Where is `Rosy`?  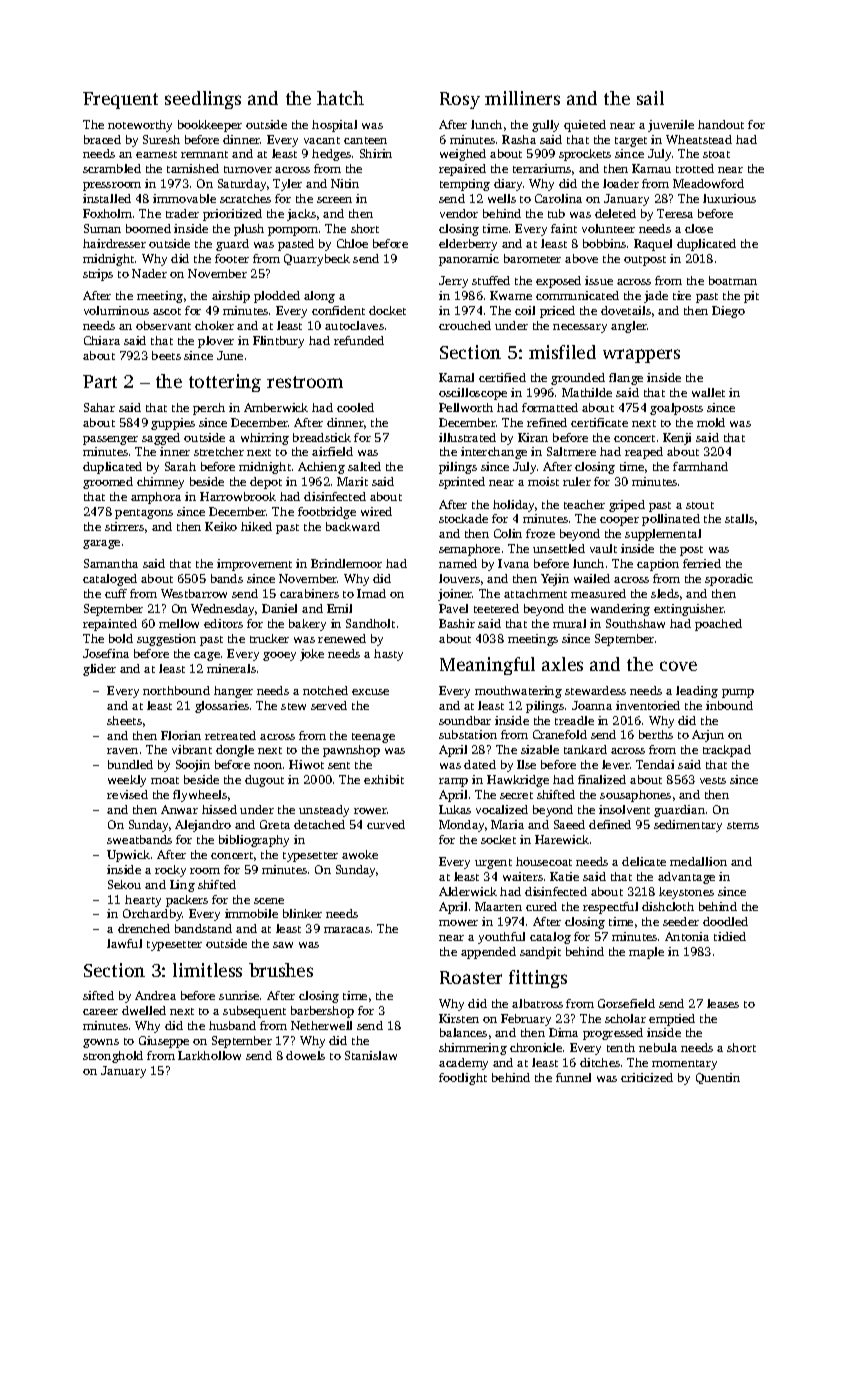
Rosy is located at coordinates (460, 100).
